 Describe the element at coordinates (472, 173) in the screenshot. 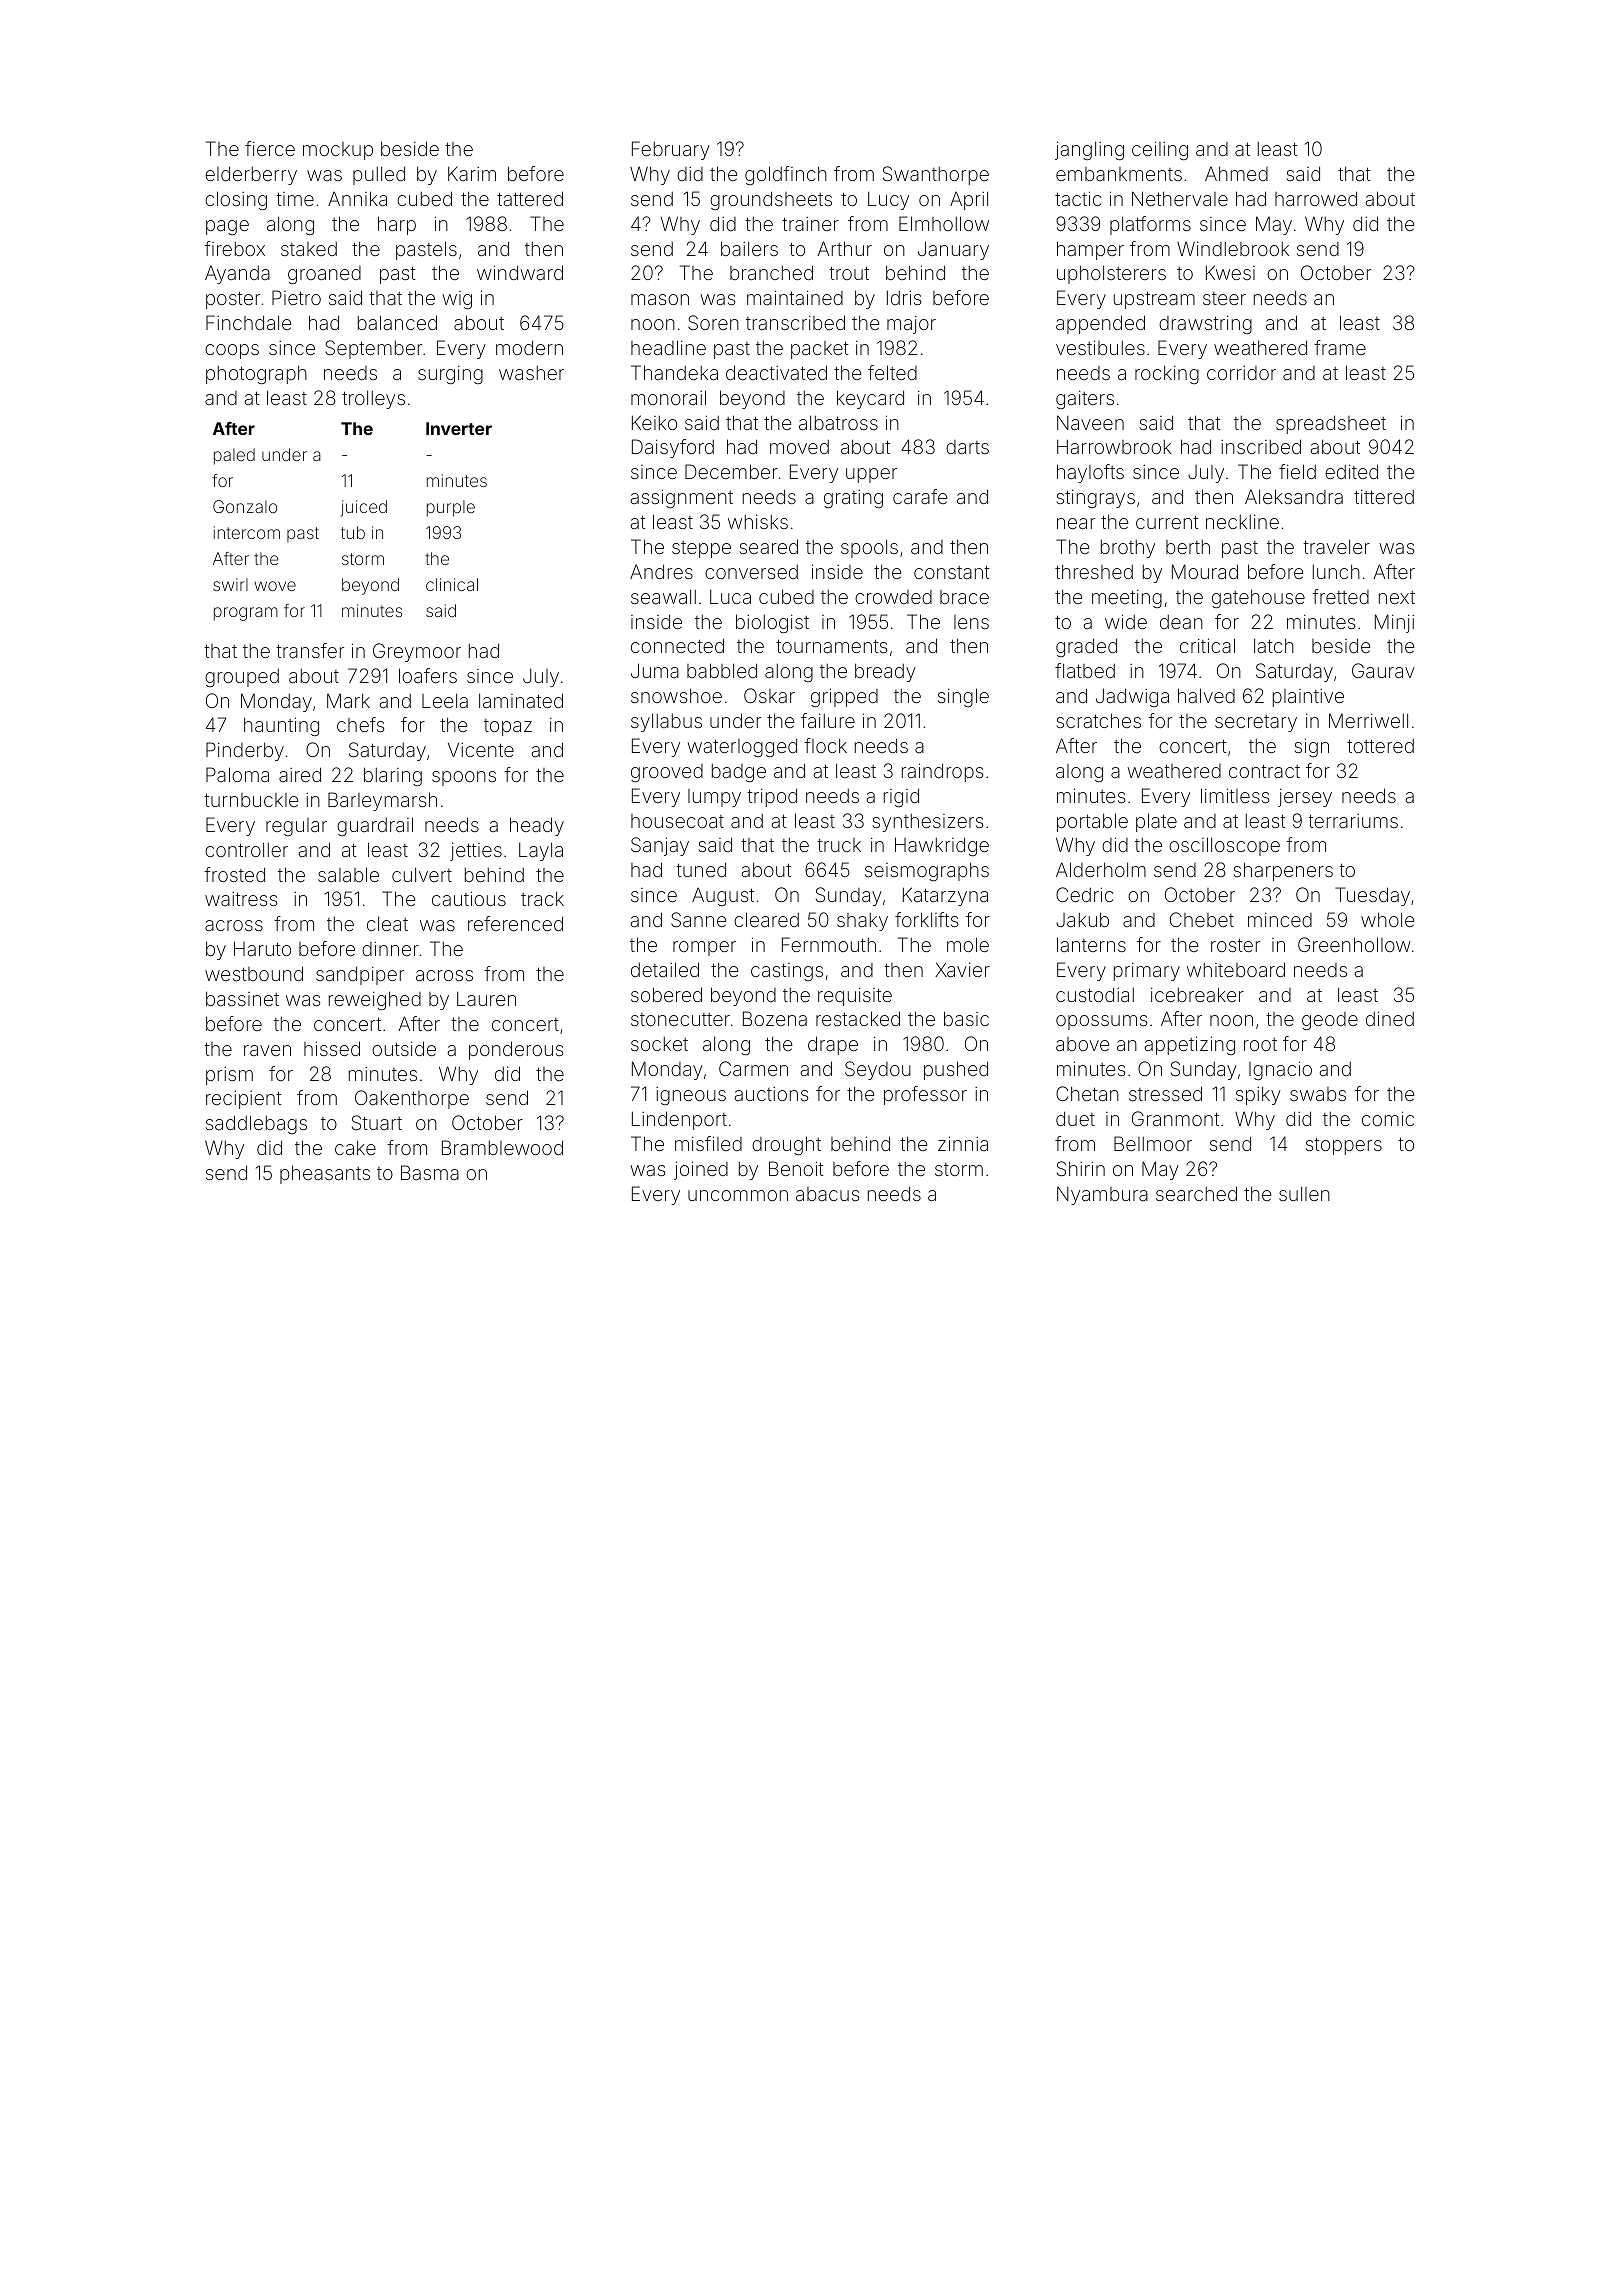

I see `Karim` at that location.
